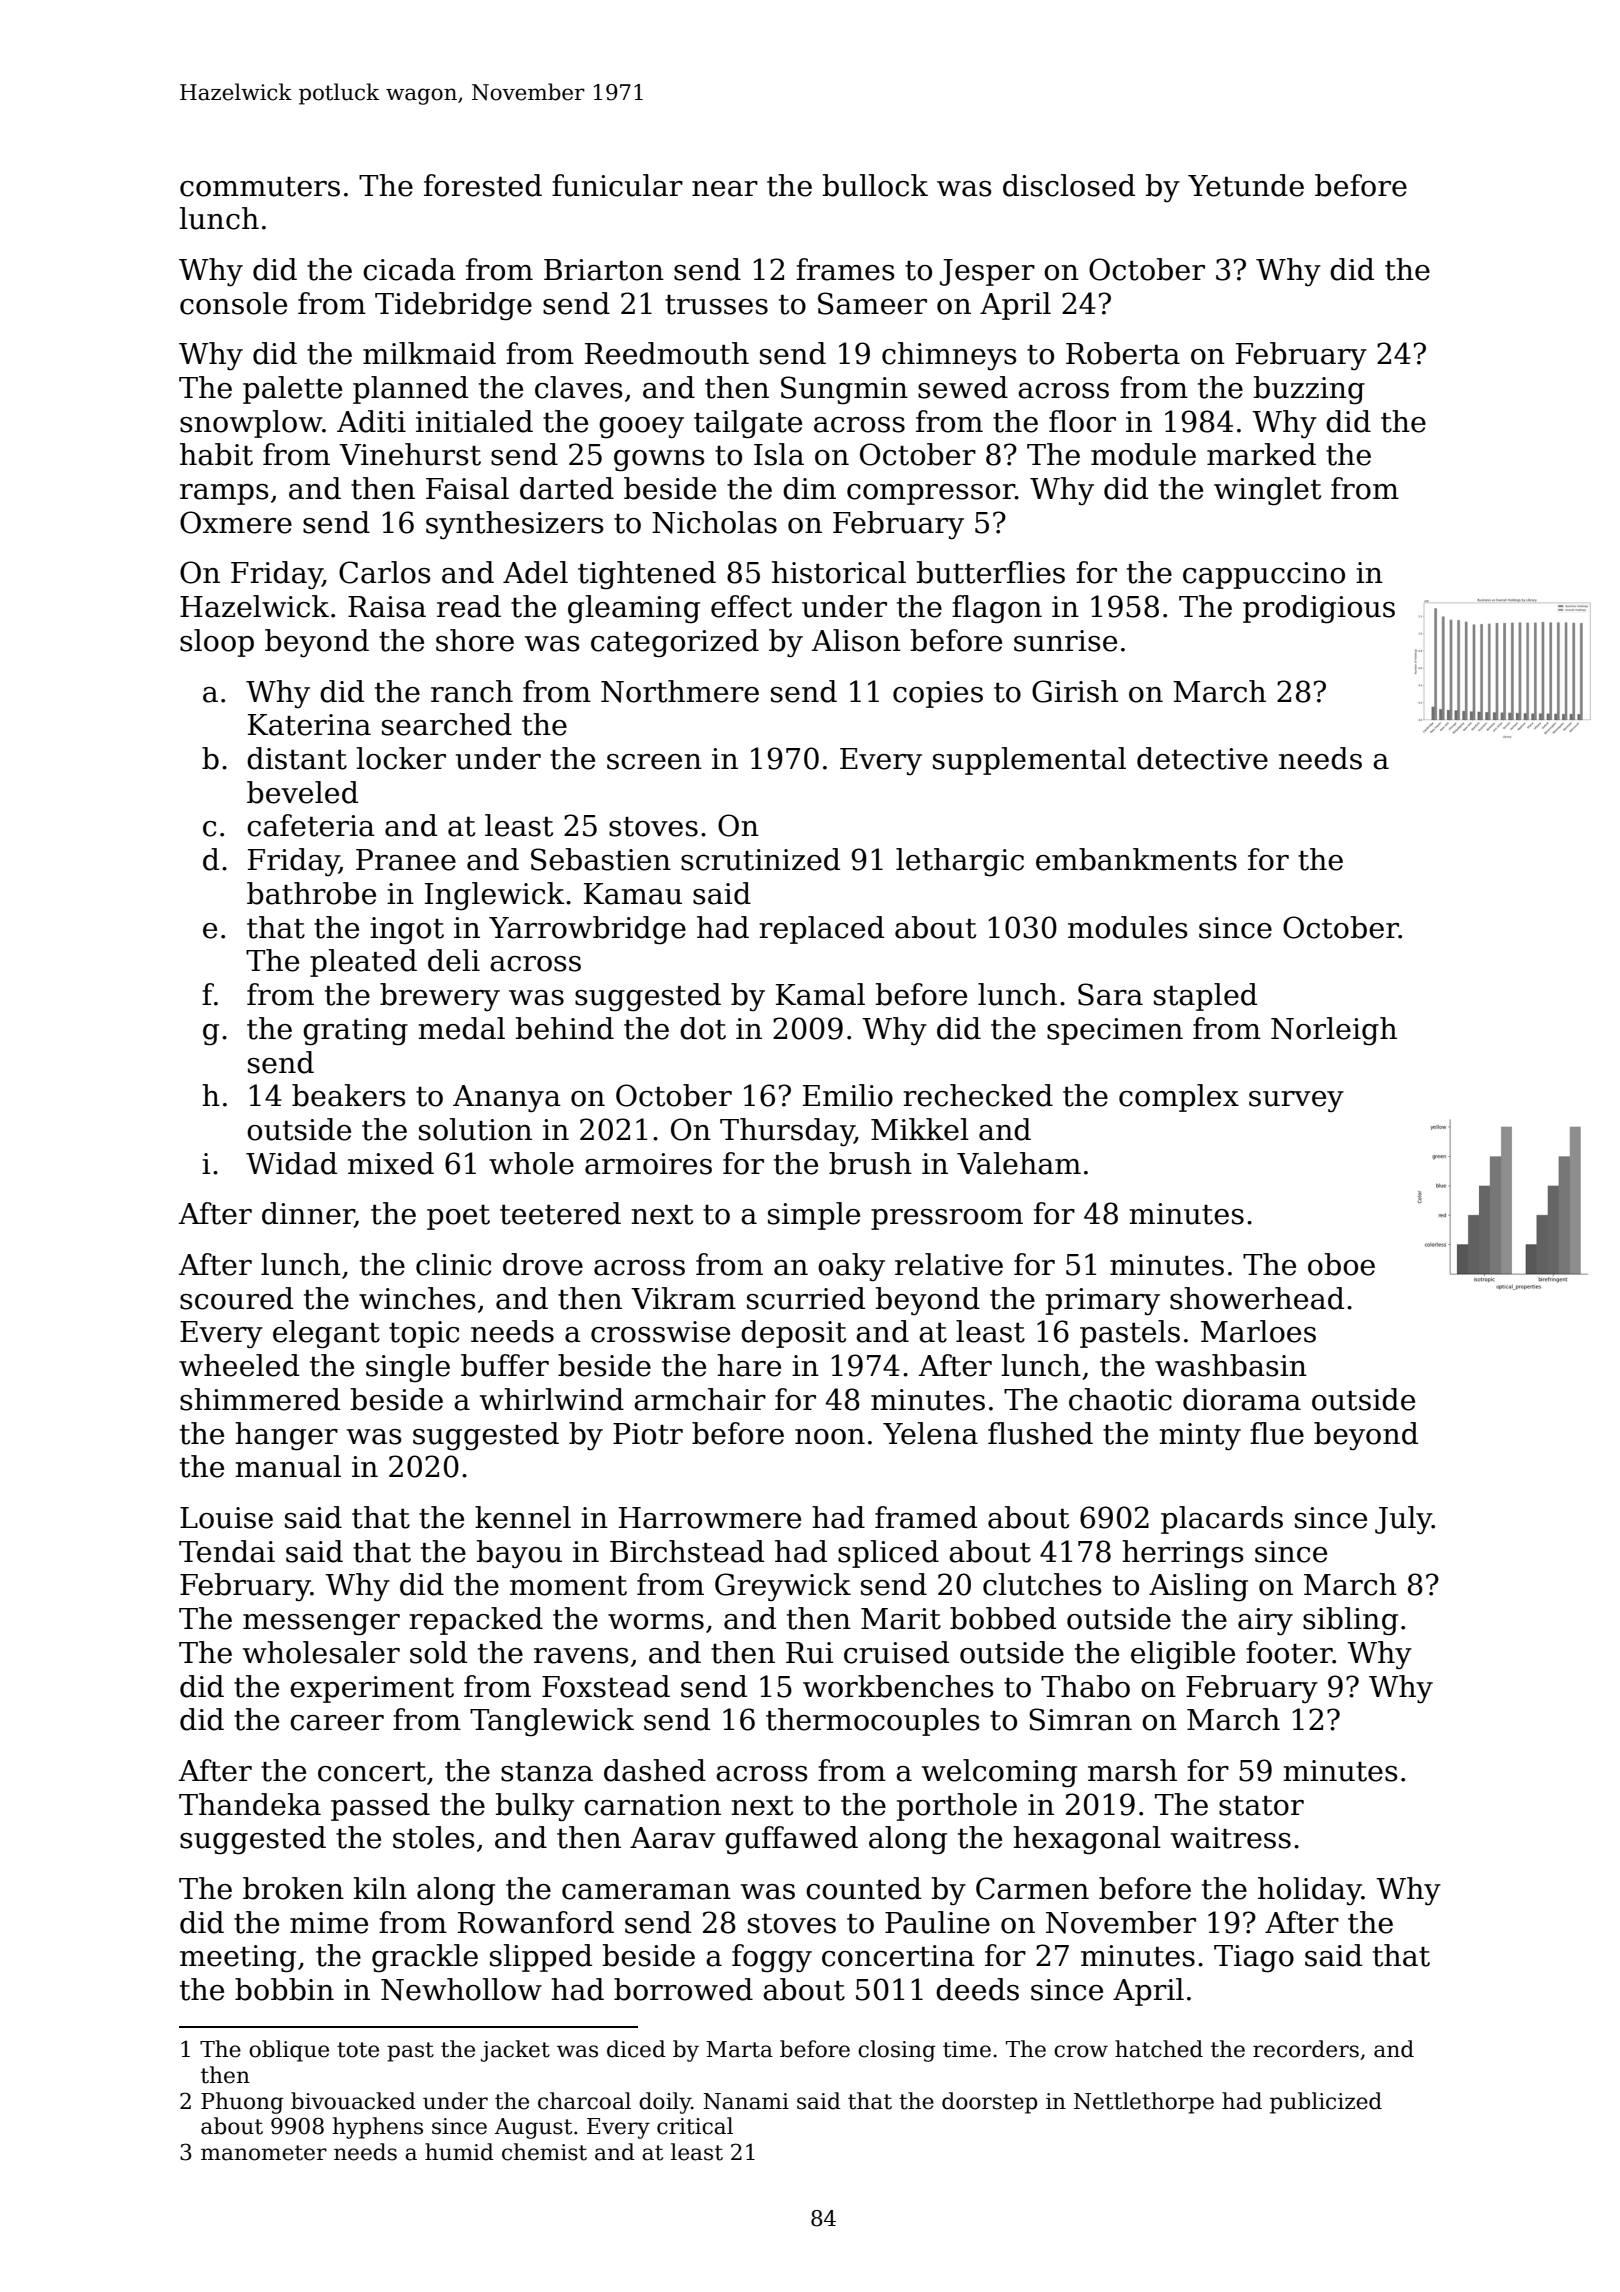 The width and height of the document is (1620, 2292). I want to click on repacked, so click(476, 1621).
